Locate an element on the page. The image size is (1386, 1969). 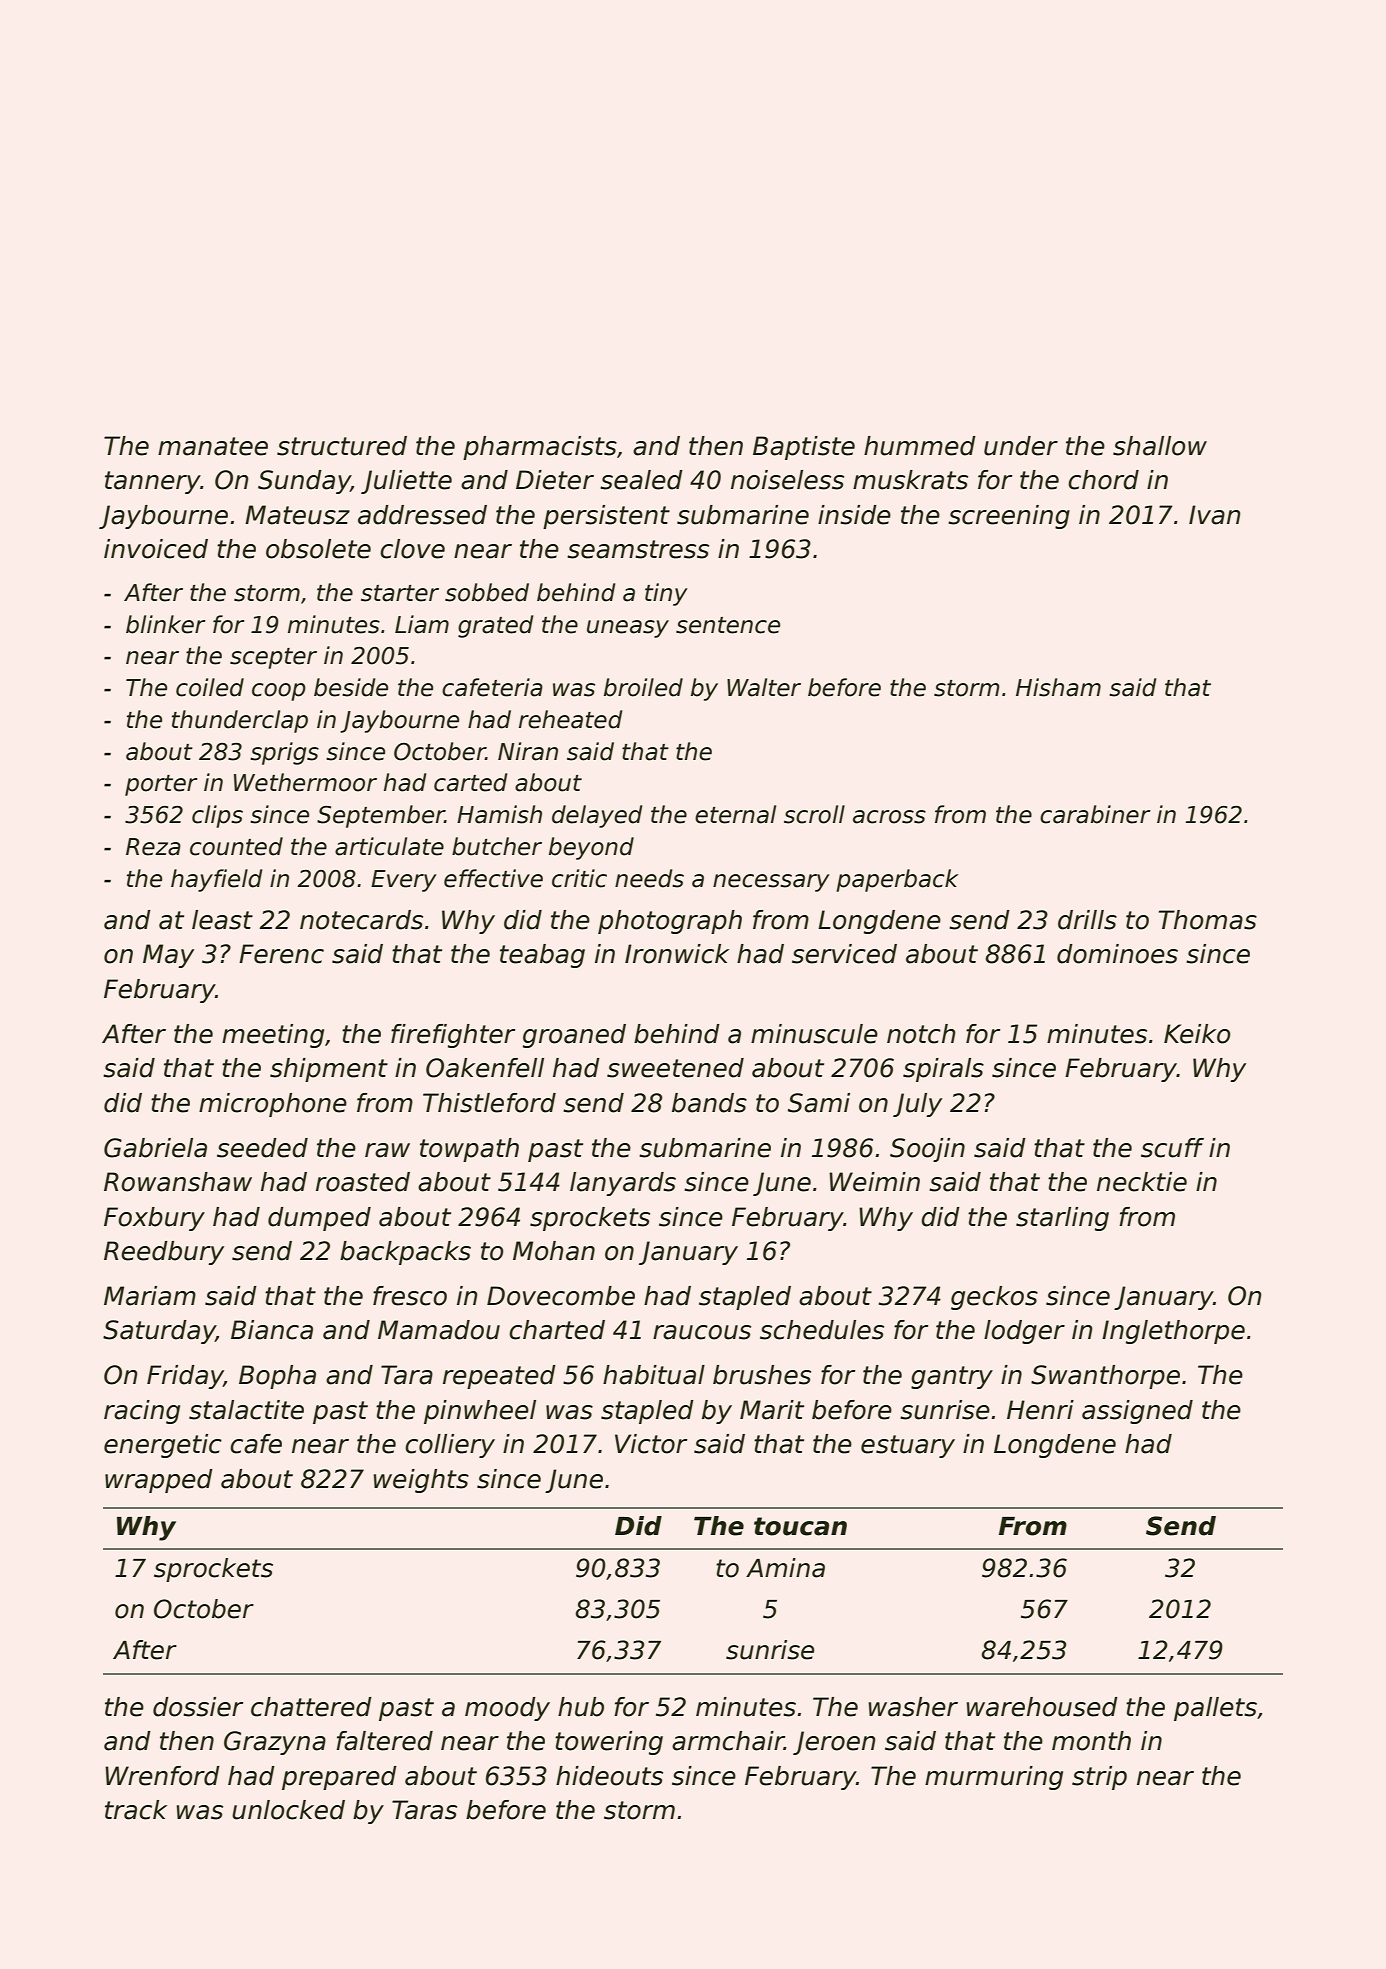
raucous is located at coordinates (702, 1332).
